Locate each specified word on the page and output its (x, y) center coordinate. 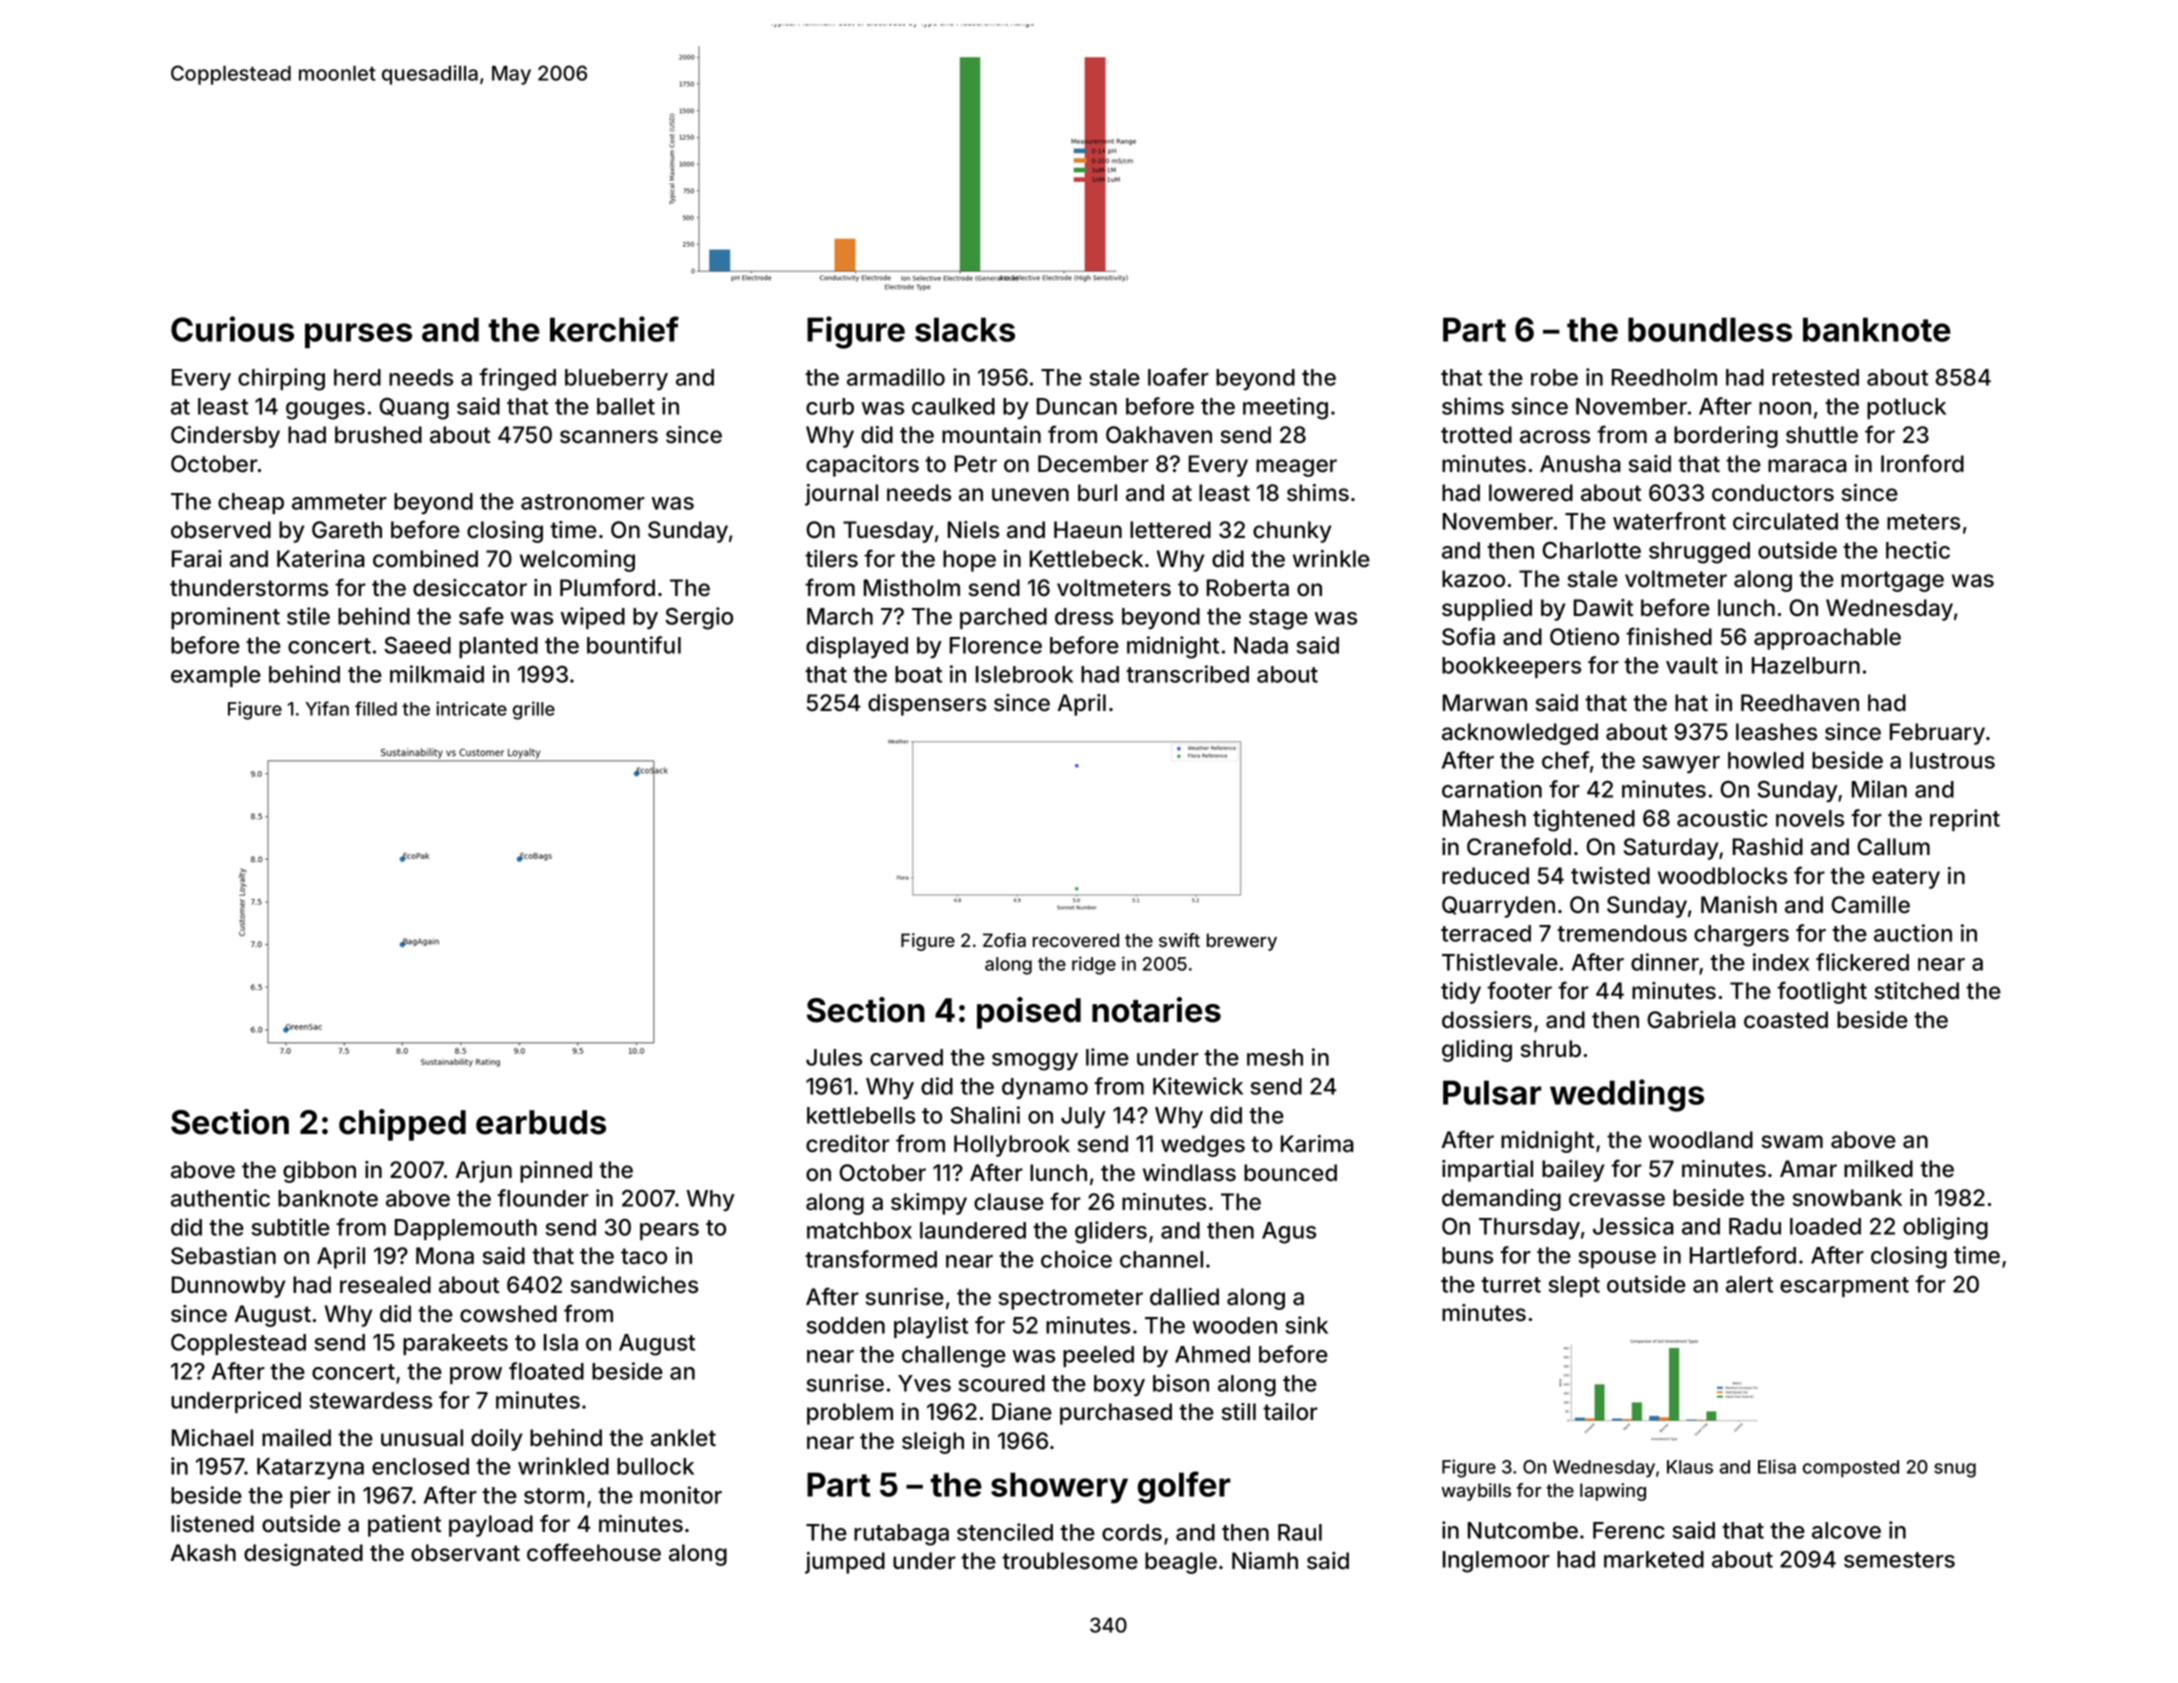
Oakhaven (1159, 435)
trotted (1476, 435)
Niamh (1265, 1561)
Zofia (1004, 940)
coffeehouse (594, 1552)
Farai (197, 559)
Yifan (327, 708)
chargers (1741, 936)
